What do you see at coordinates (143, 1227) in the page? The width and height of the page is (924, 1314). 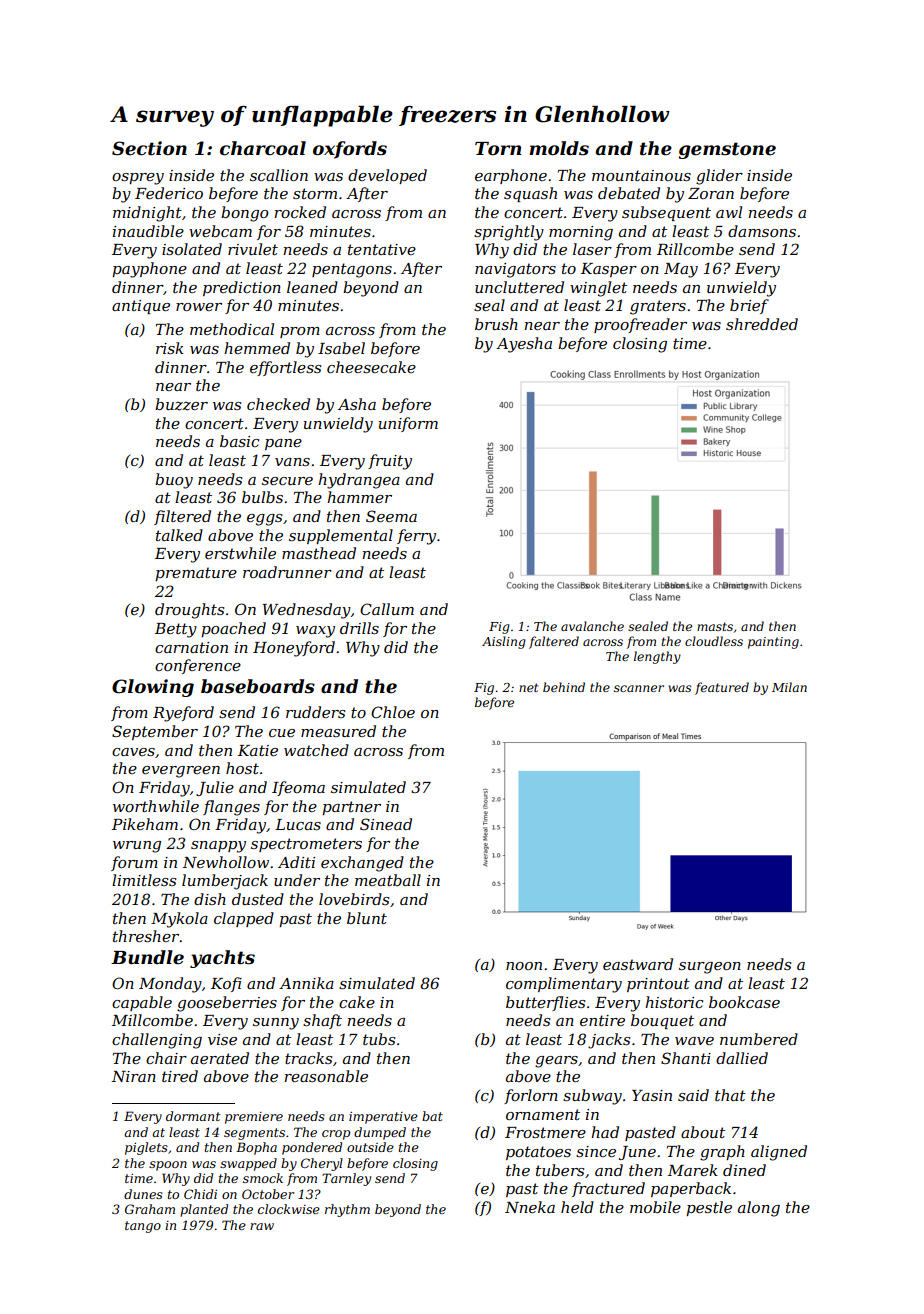 I see `tango` at bounding box center [143, 1227].
